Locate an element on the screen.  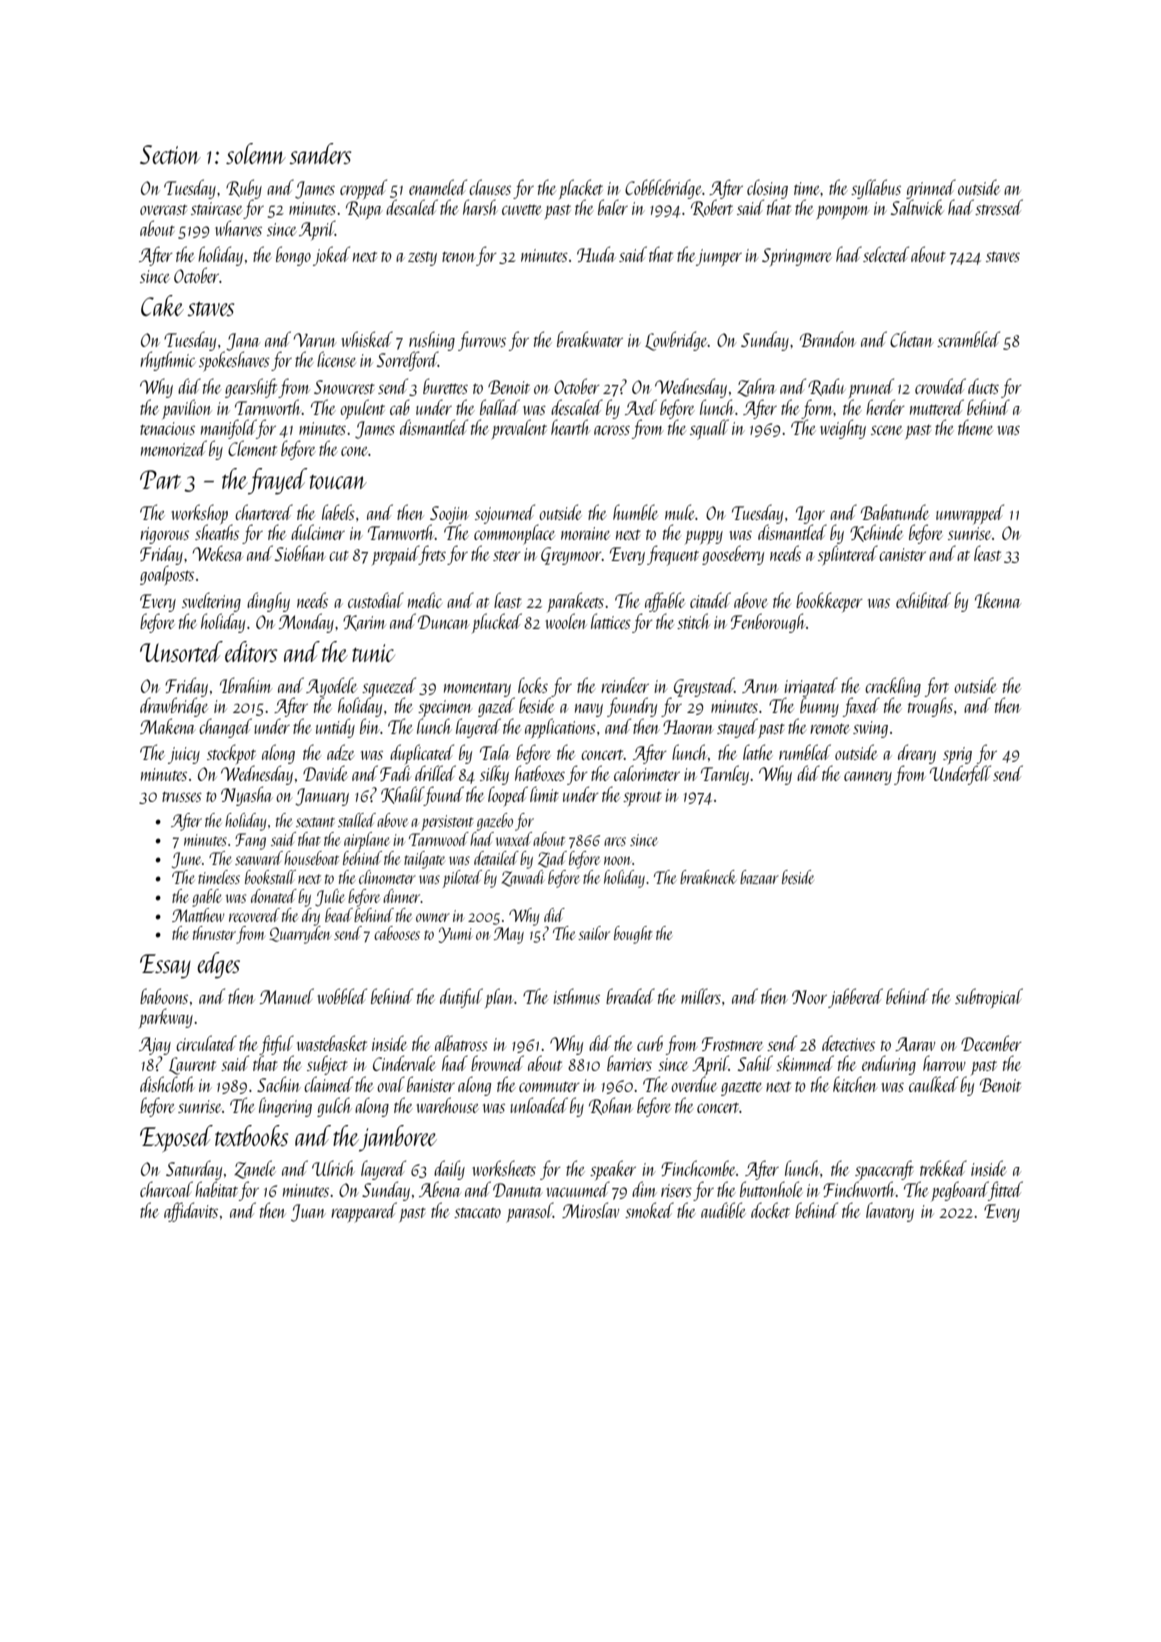
stitch is located at coordinates (693, 621).
